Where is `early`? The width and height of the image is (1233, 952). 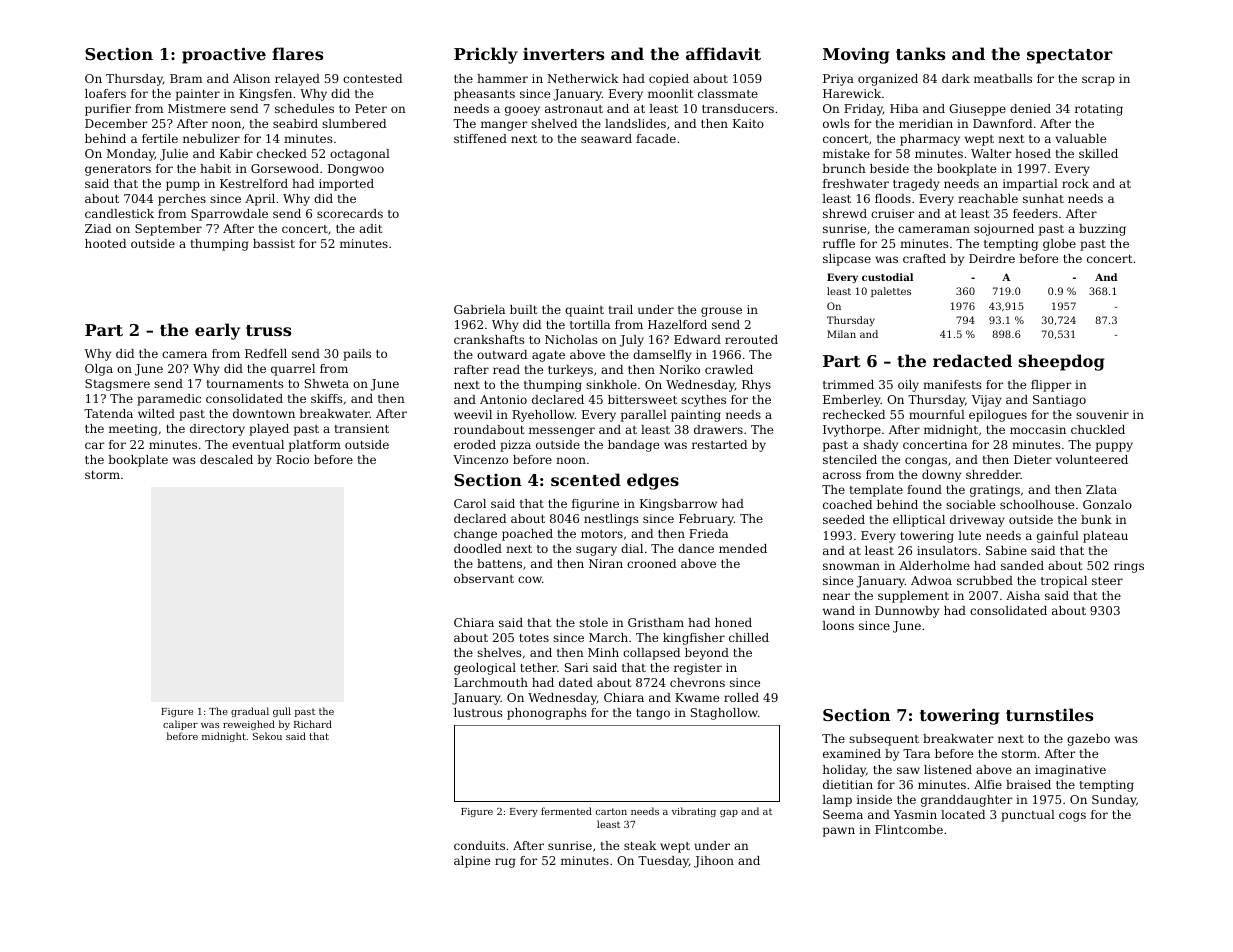 early is located at coordinates (217, 331).
